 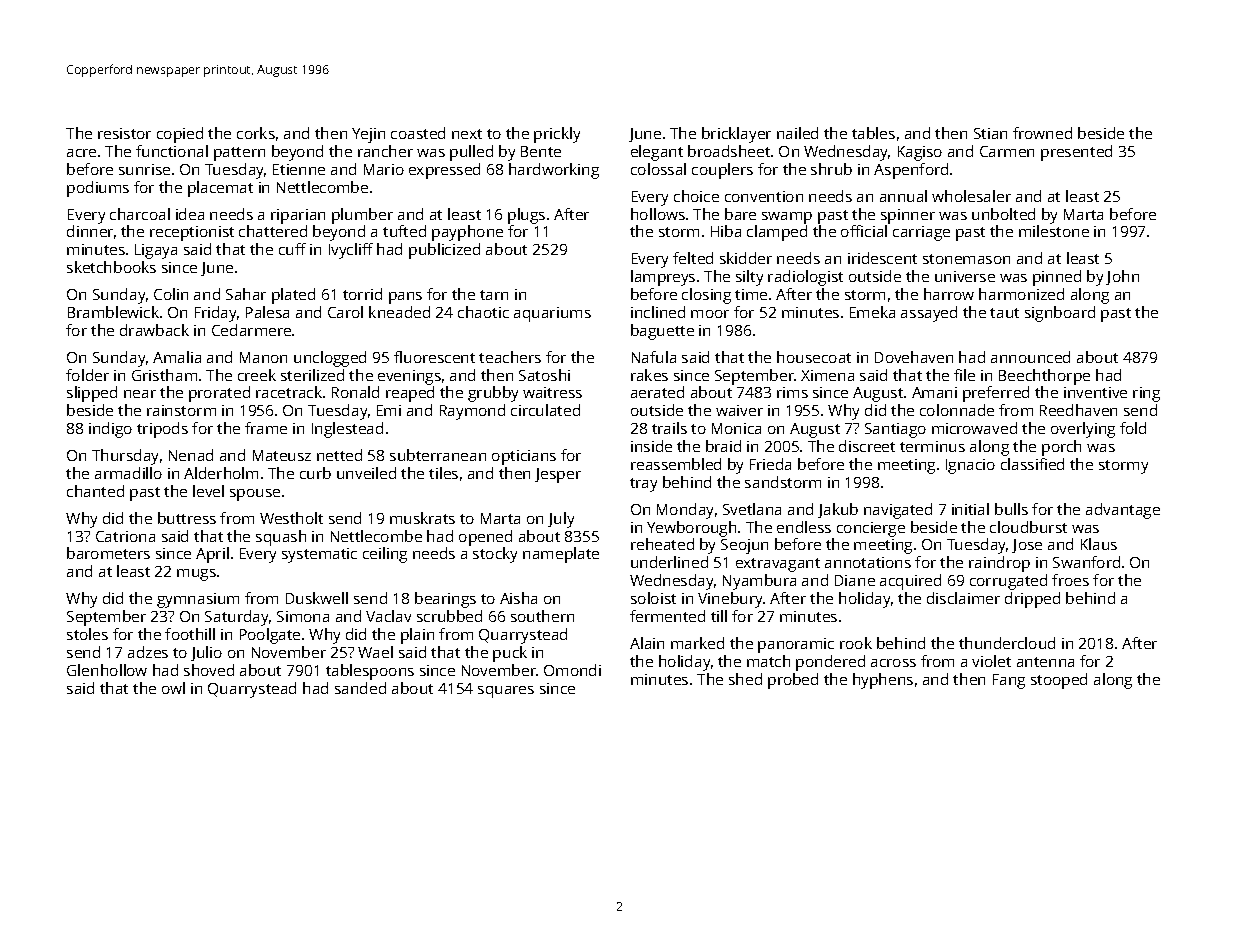 What do you see at coordinates (1042, 133) in the screenshot?
I see `frowned` at bounding box center [1042, 133].
